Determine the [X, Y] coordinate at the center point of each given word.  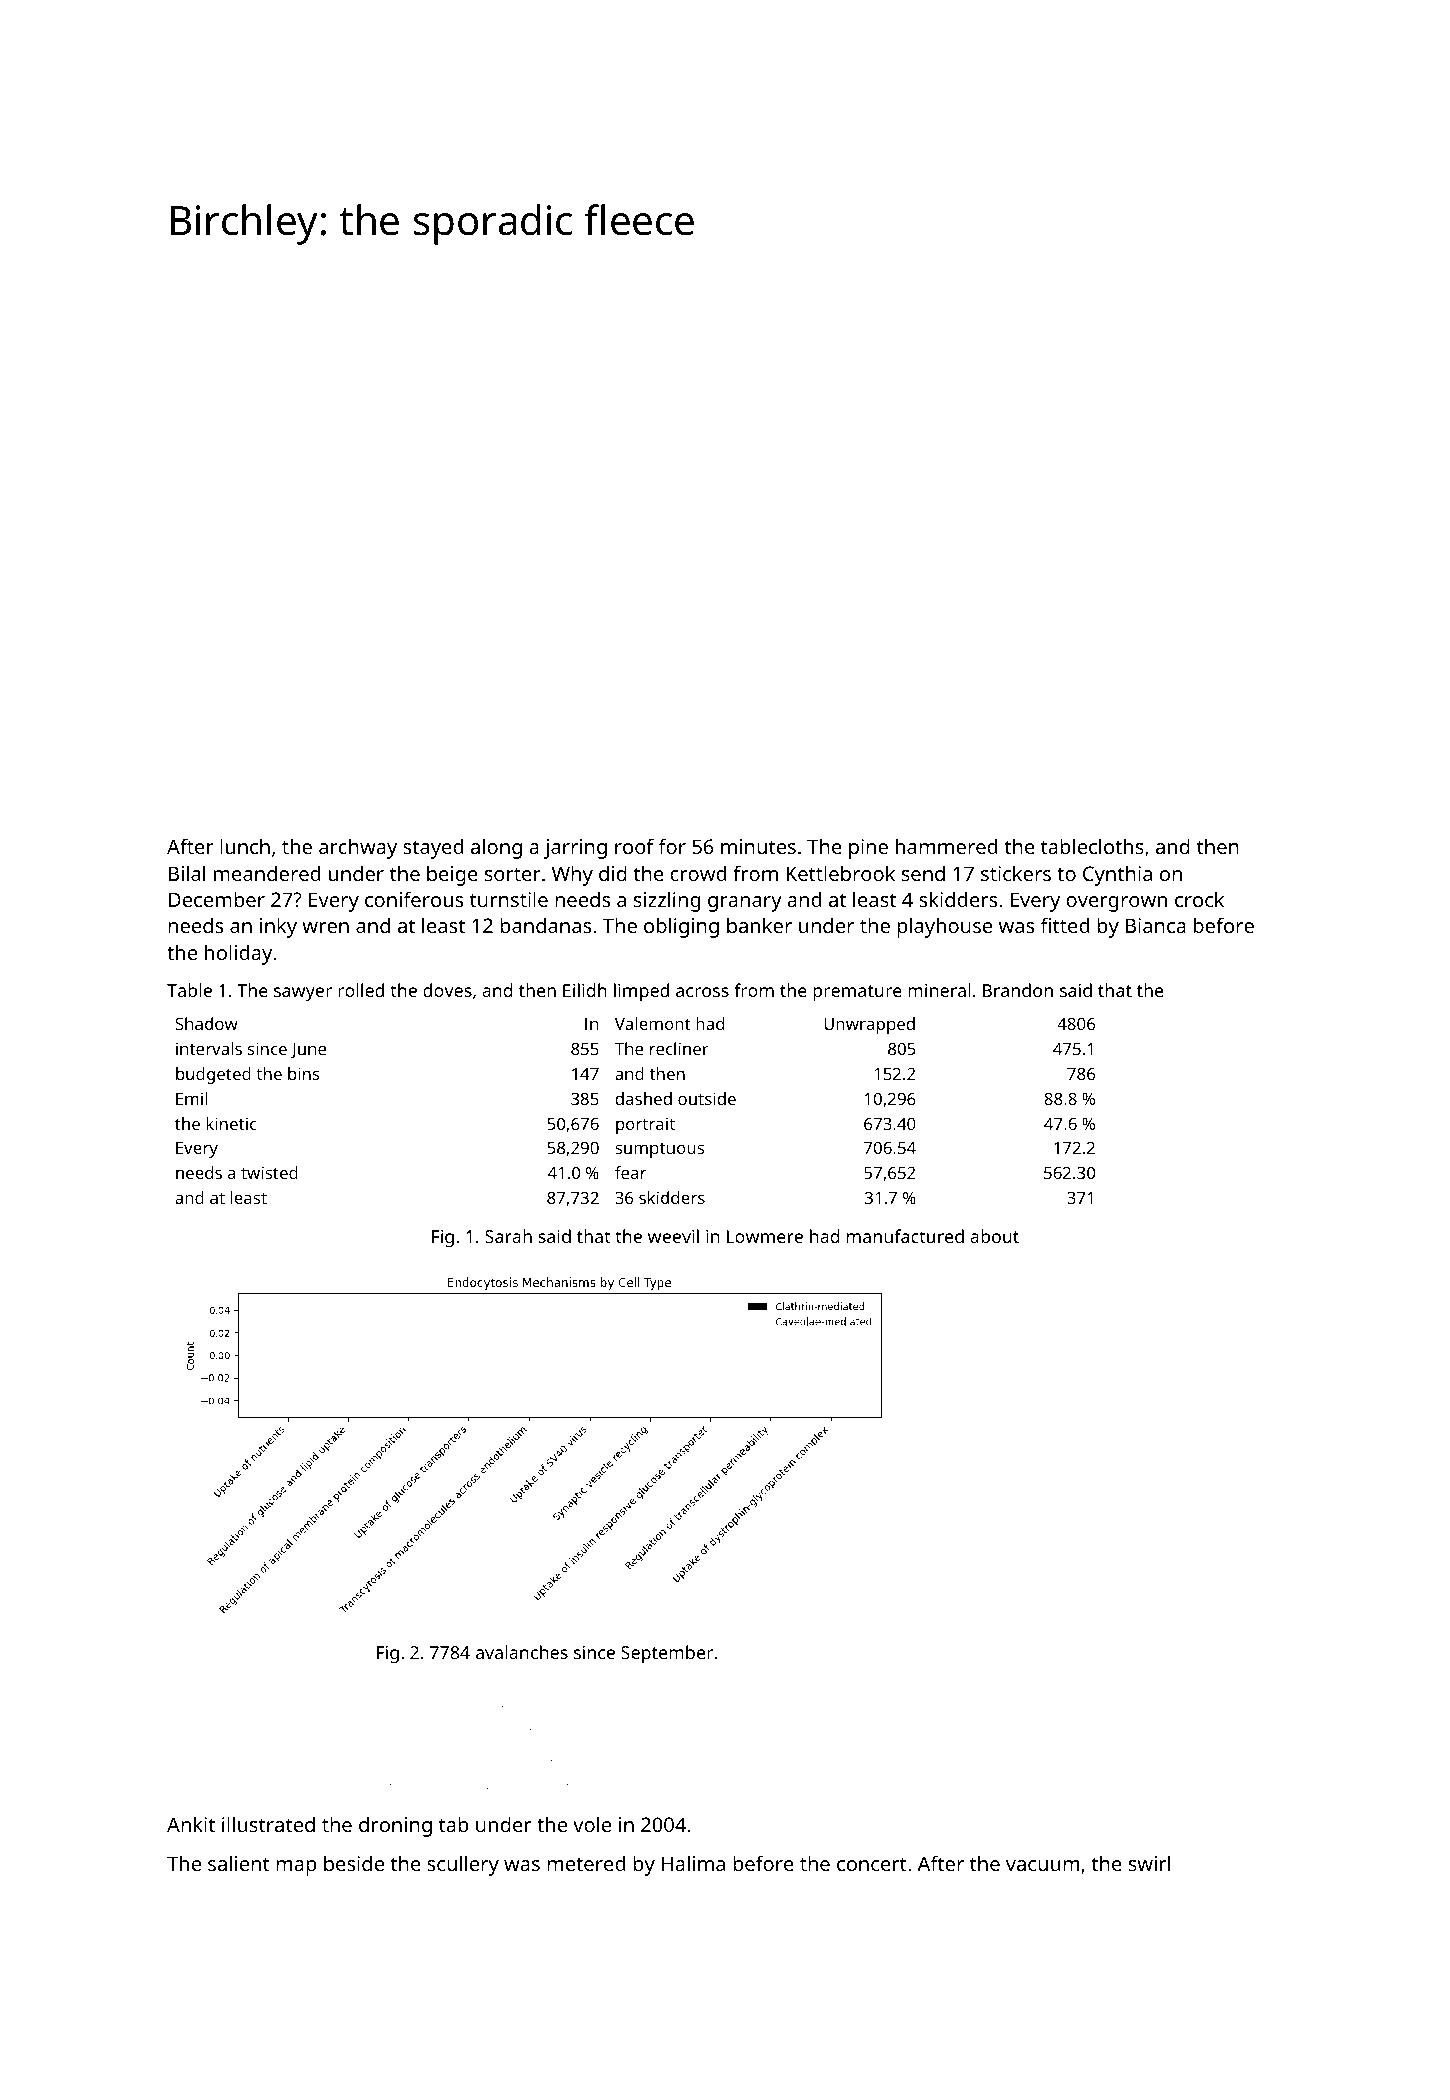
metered [586, 1863]
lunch [245, 846]
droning [395, 1826]
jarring [575, 849]
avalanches [522, 1652]
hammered [946, 846]
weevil [673, 1236]
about [994, 1236]
